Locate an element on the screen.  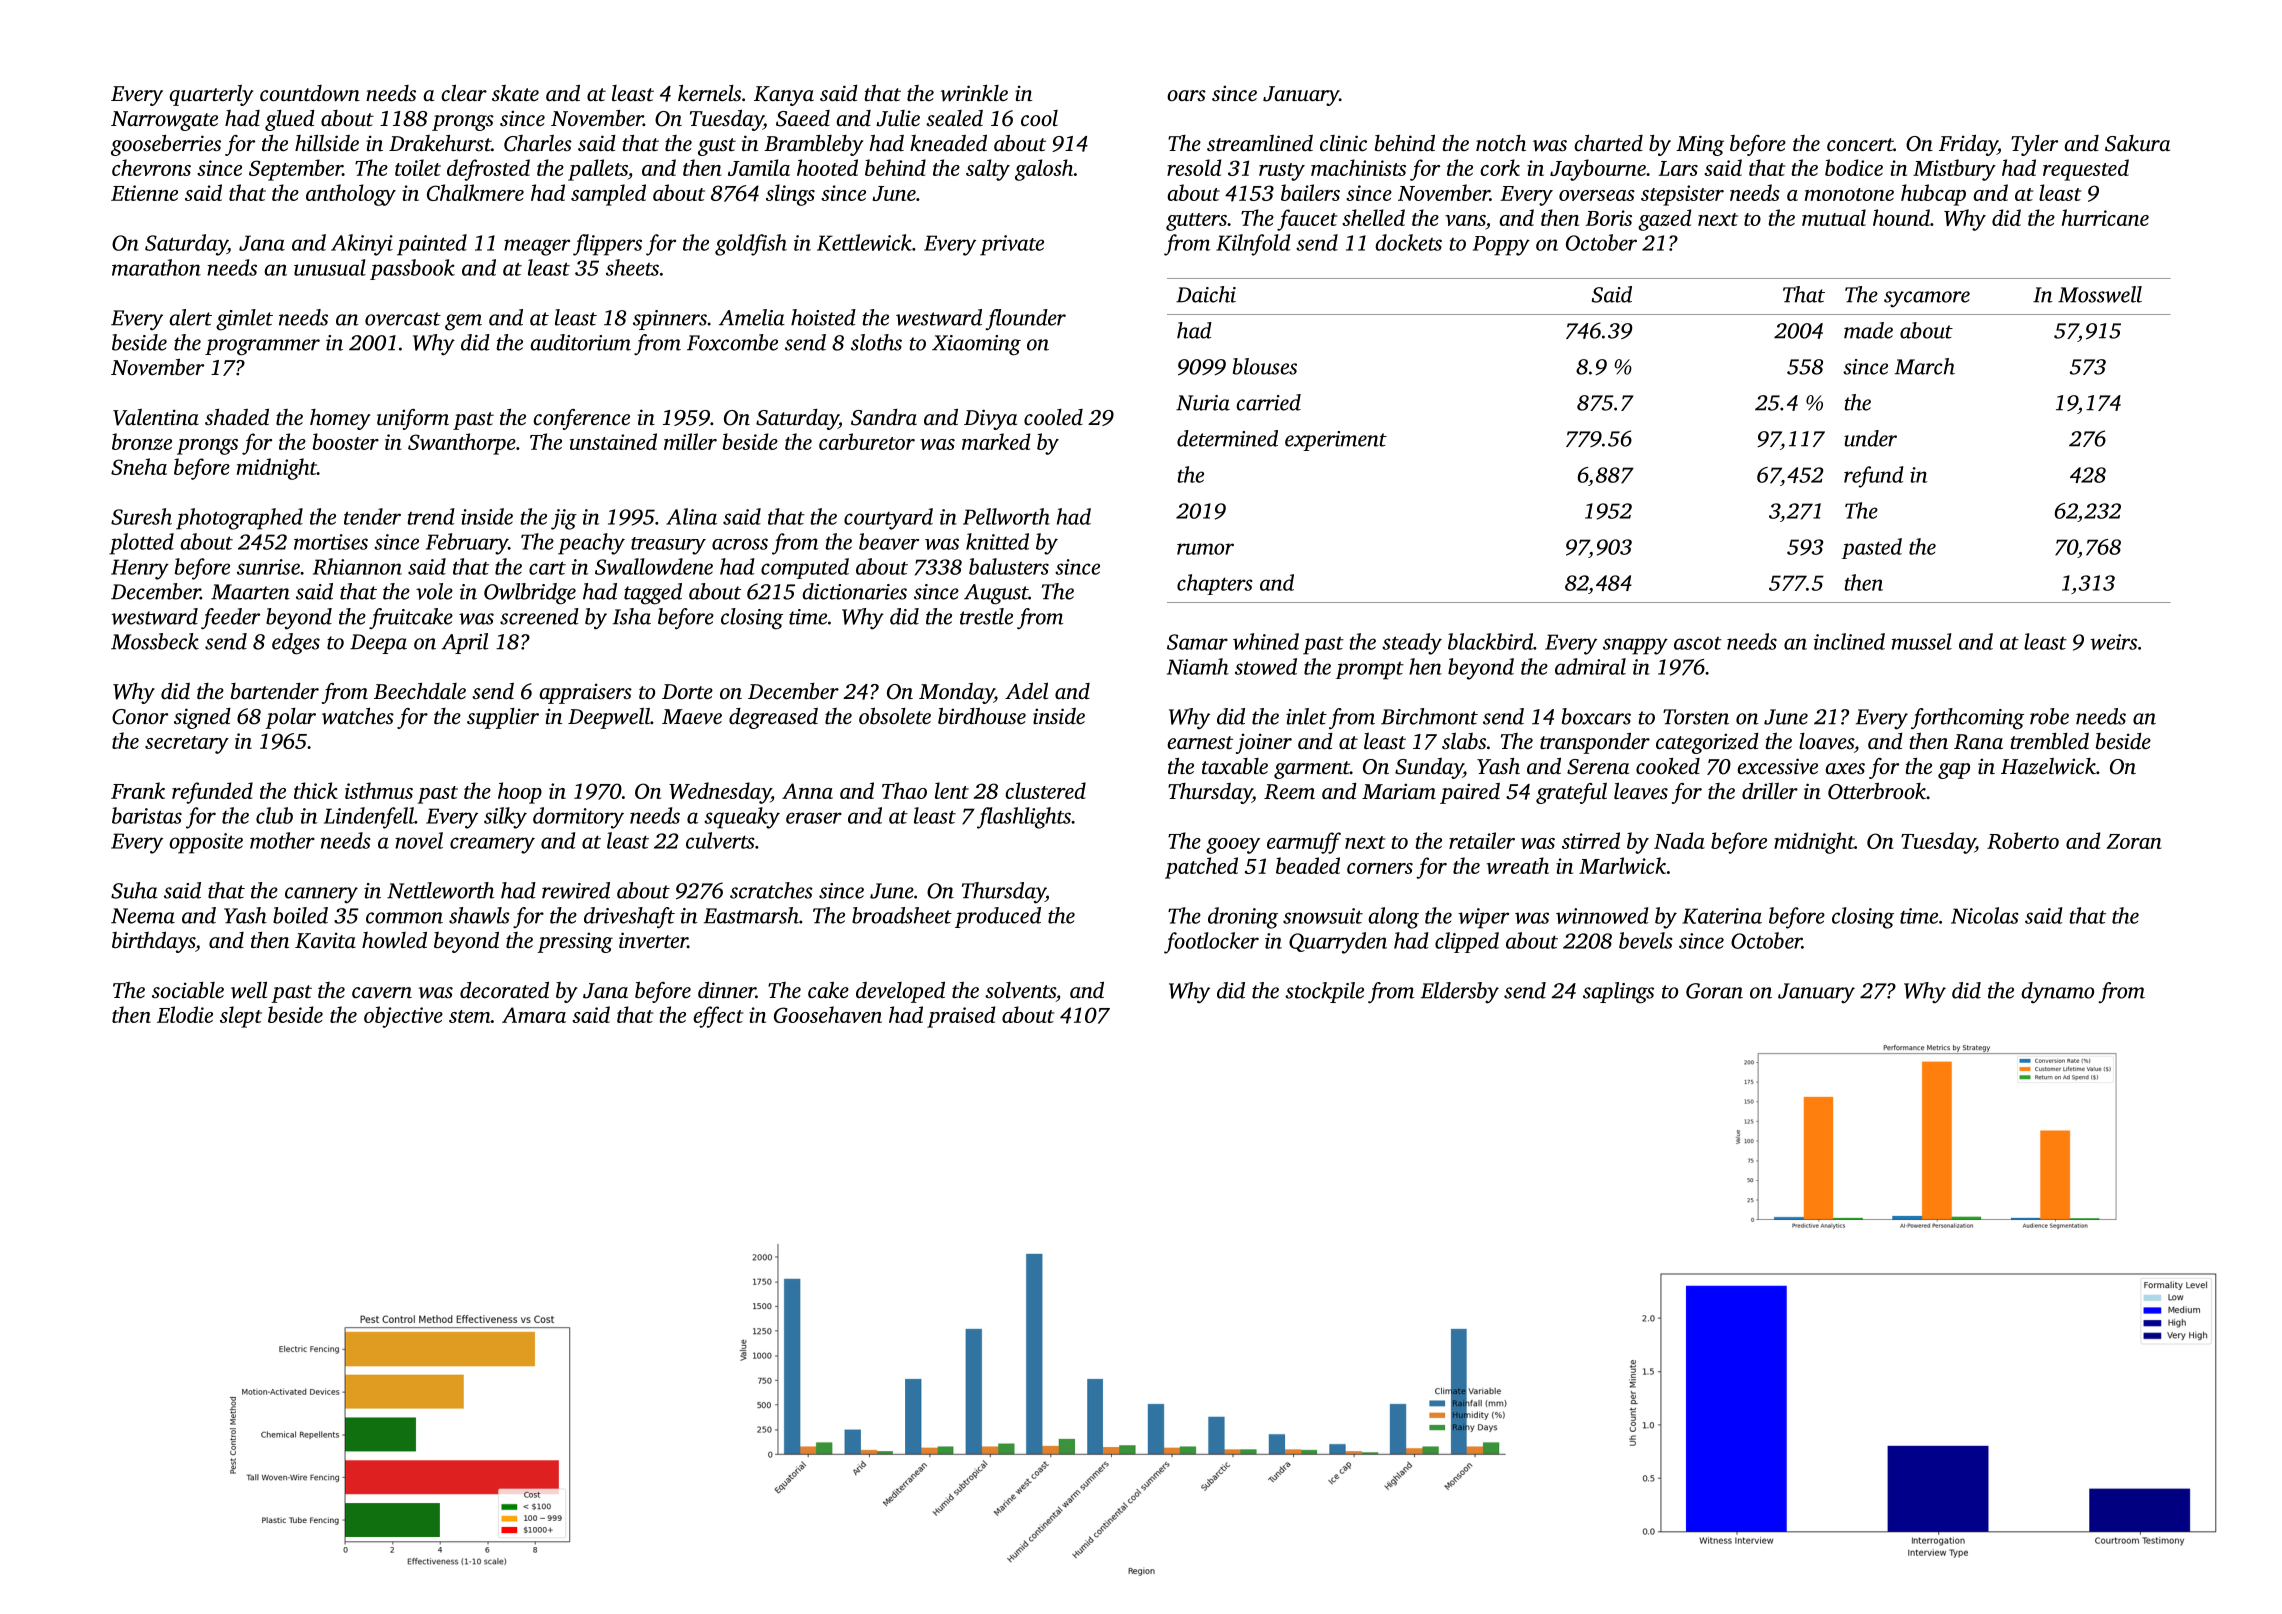
isthmus is located at coordinates (379, 790).
